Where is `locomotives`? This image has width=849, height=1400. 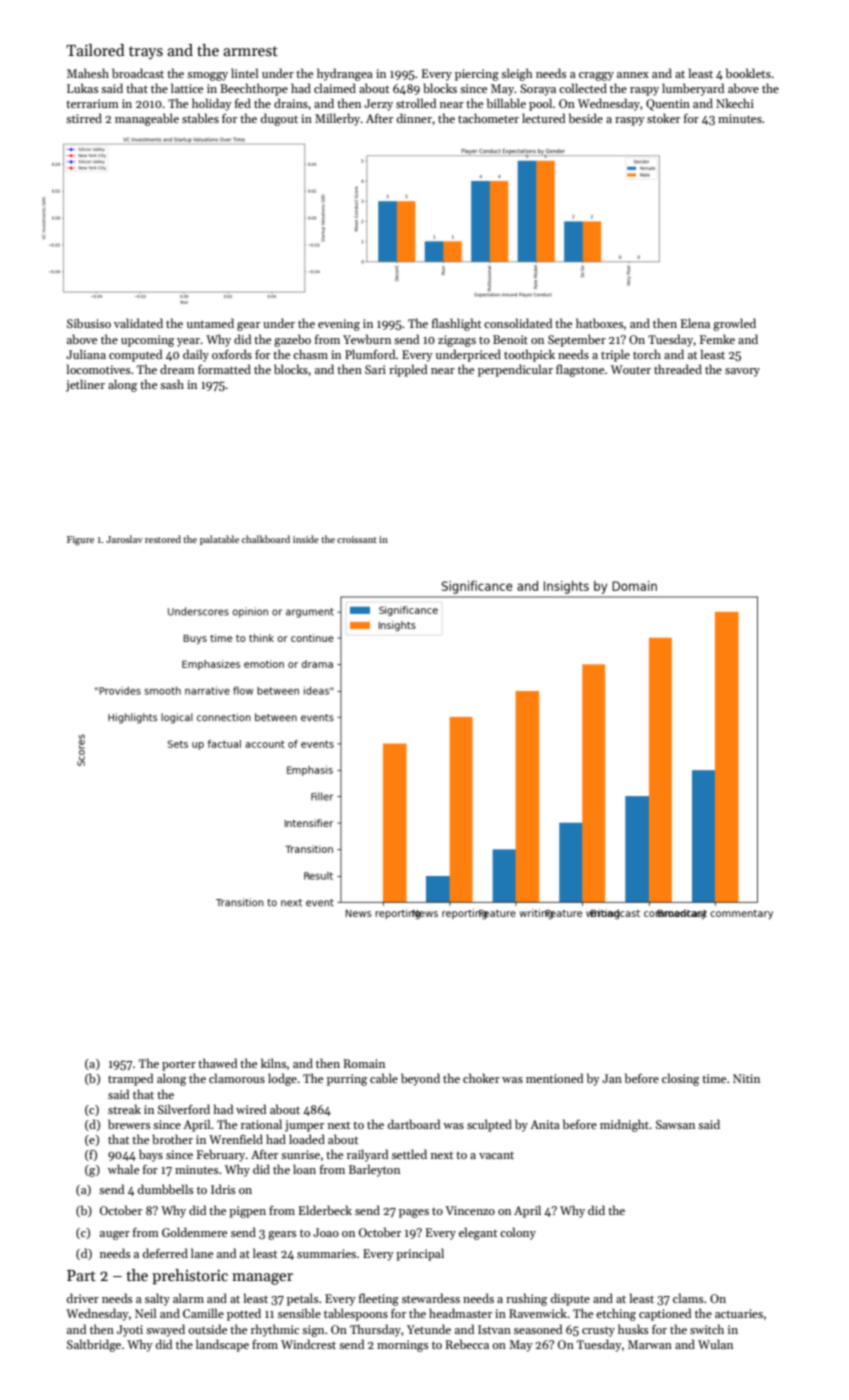
locomotives is located at coordinates (98, 369).
